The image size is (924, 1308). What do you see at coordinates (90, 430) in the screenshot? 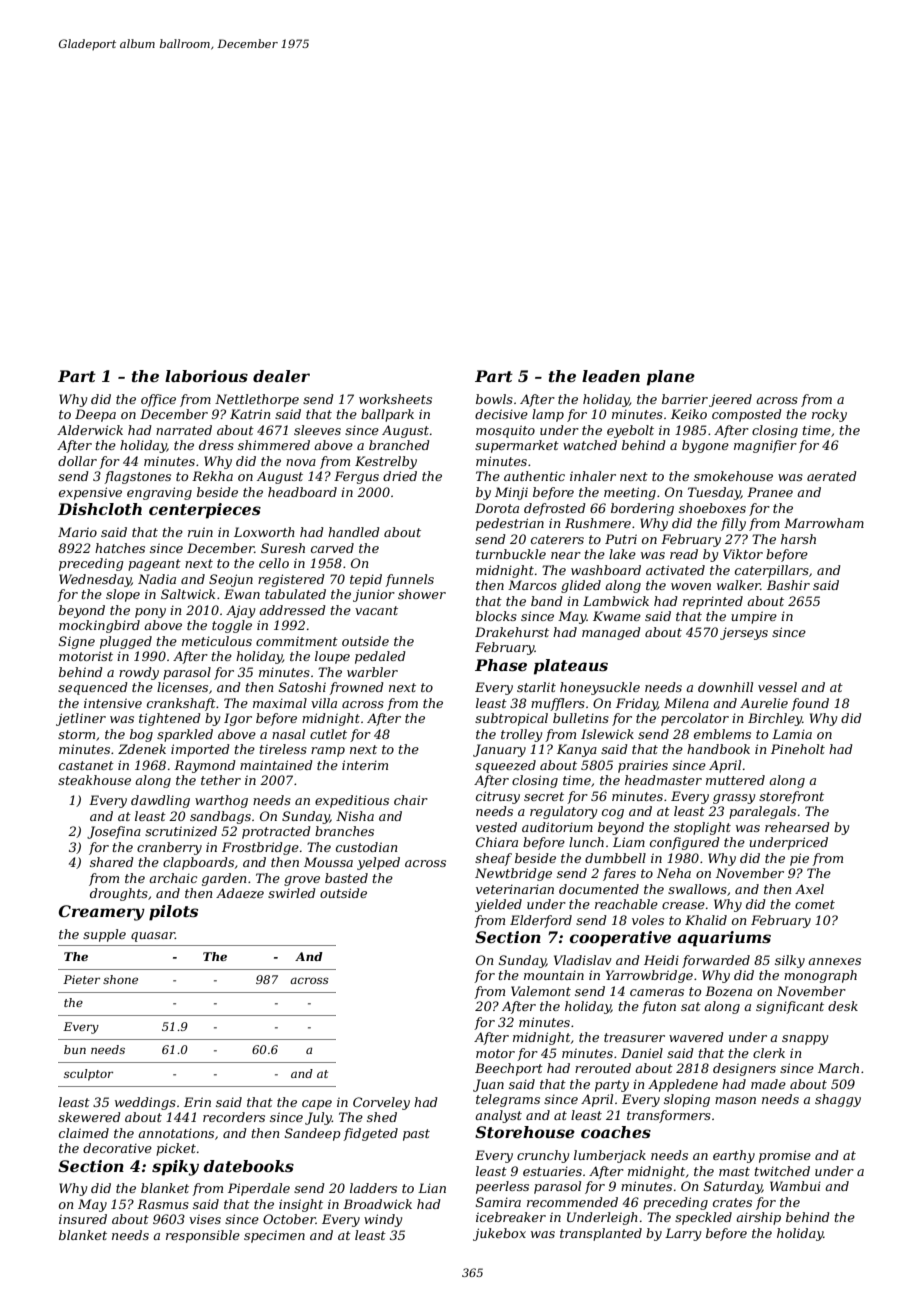
I see `Alderwick` at bounding box center [90, 430].
